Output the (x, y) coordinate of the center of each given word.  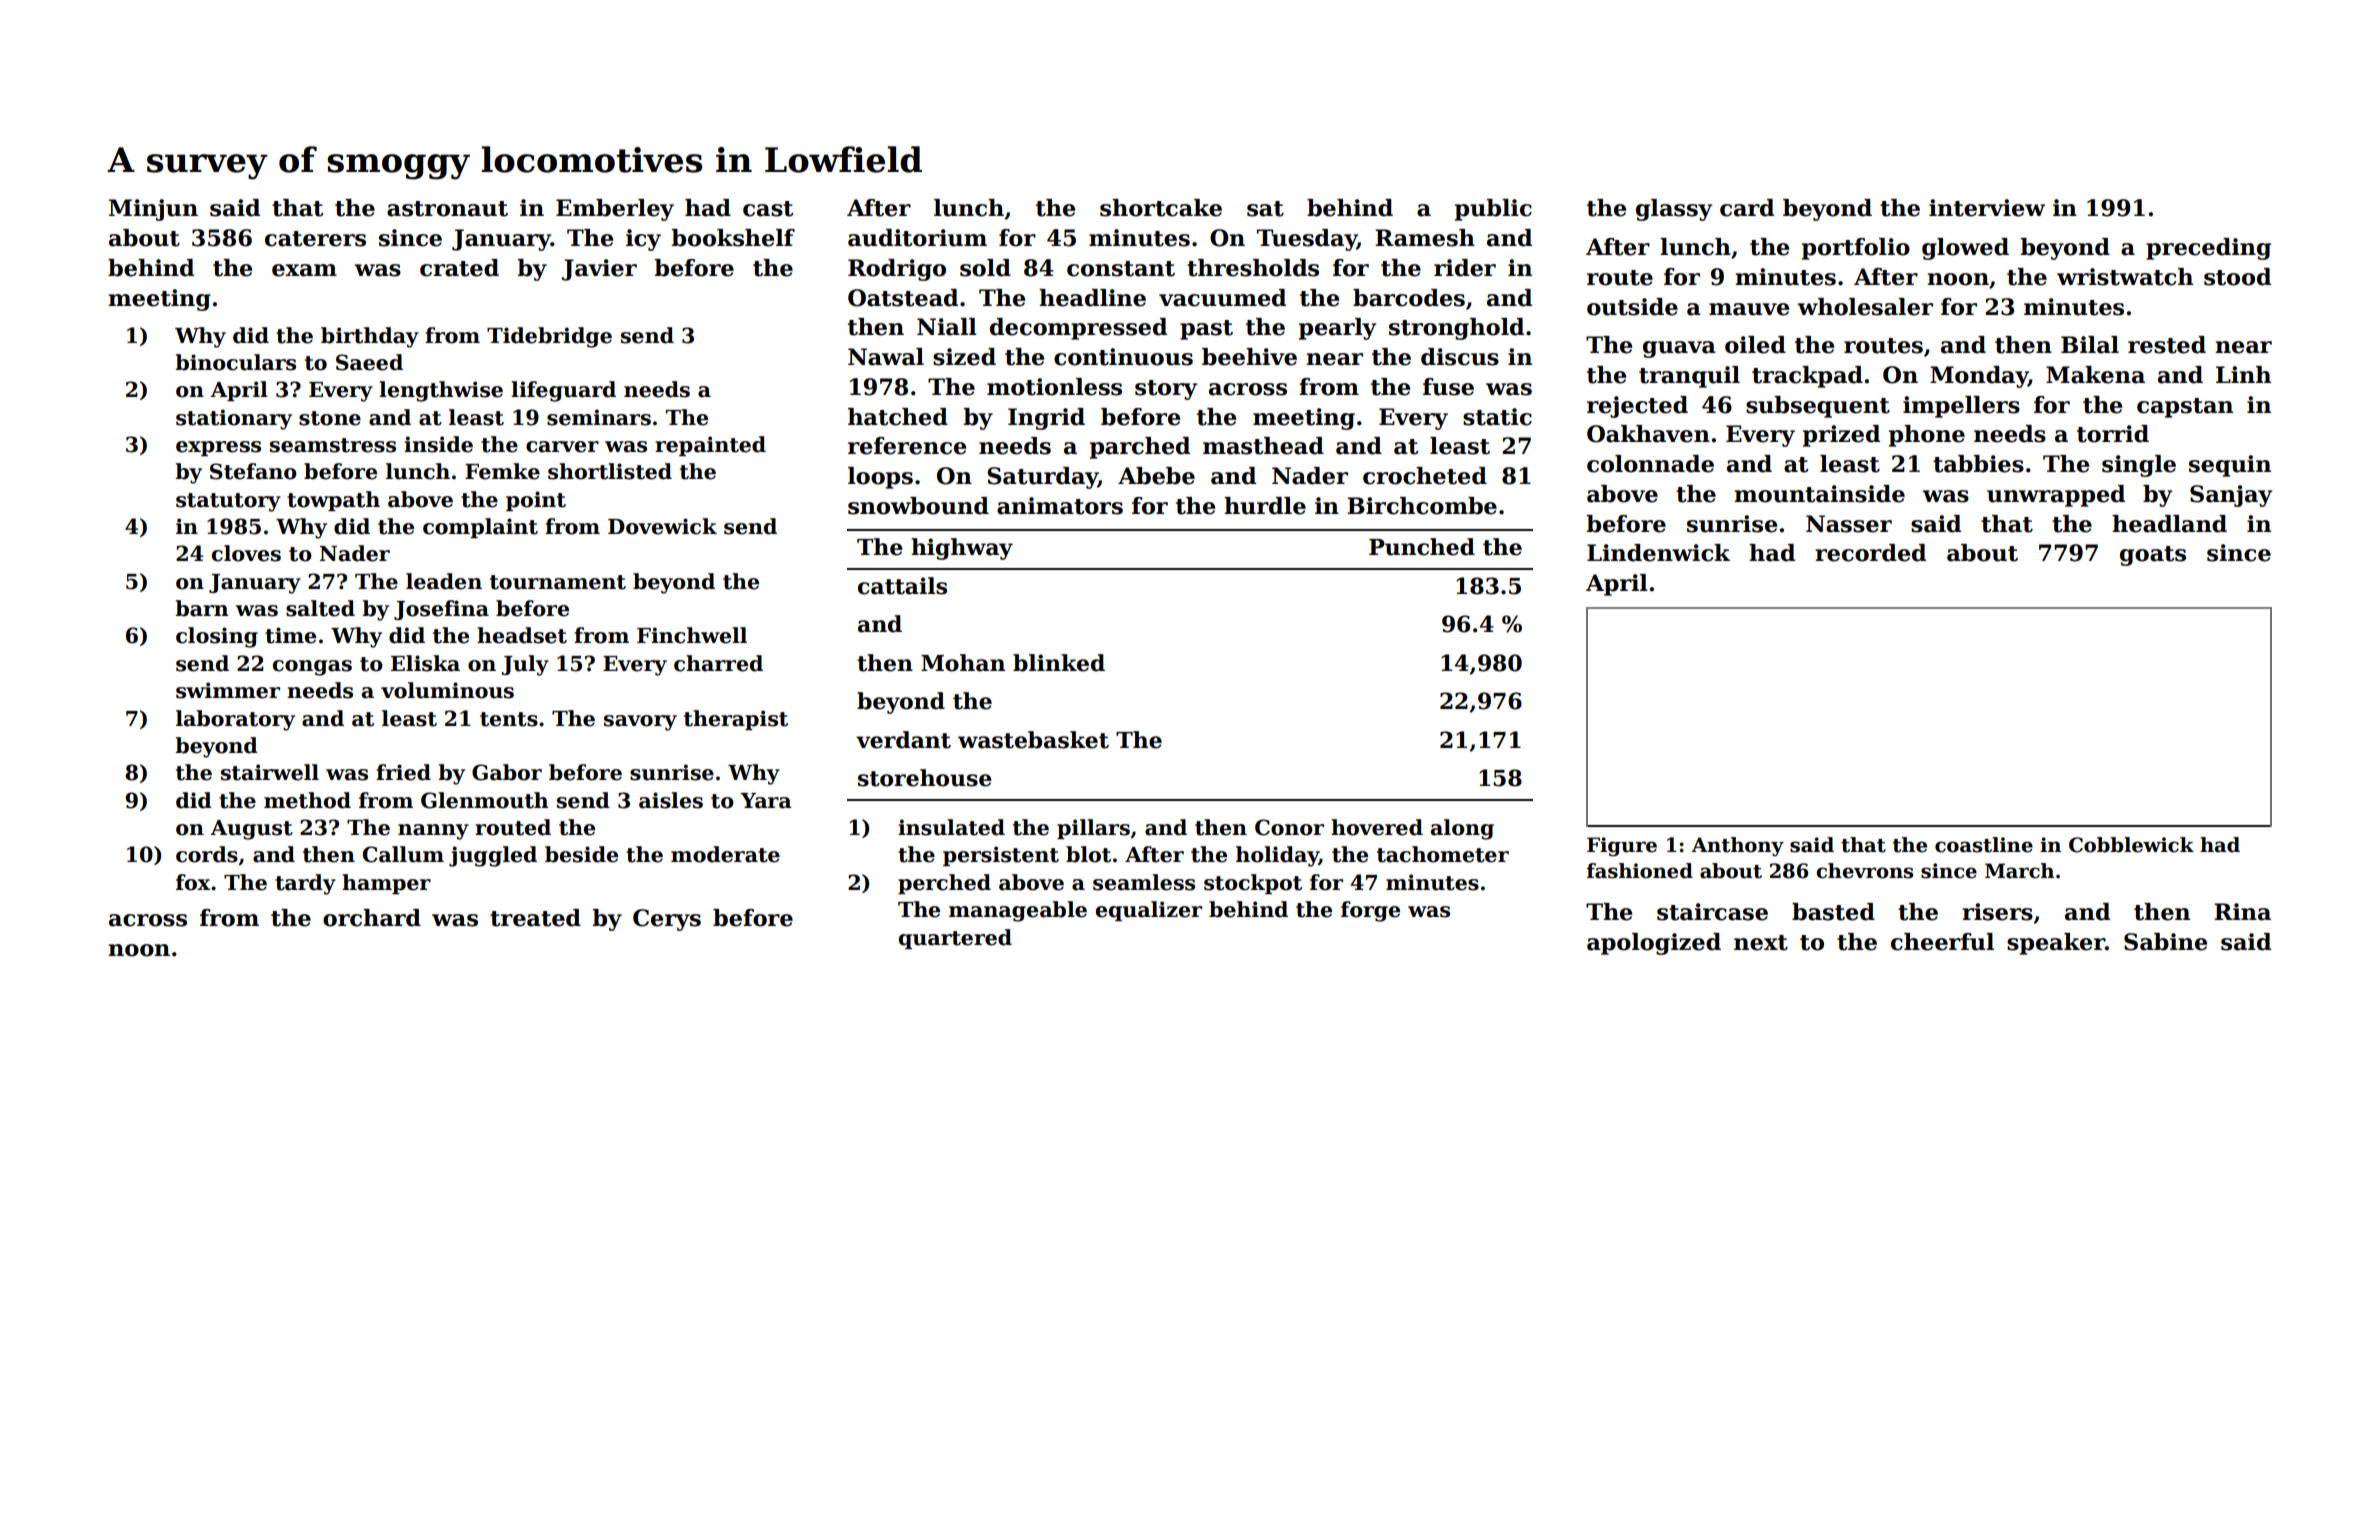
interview (1987, 208)
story (1166, 390)
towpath (333, 501)
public (1493, 210)
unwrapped (2056, 496)
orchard (372, 918)
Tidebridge (549, 337)
